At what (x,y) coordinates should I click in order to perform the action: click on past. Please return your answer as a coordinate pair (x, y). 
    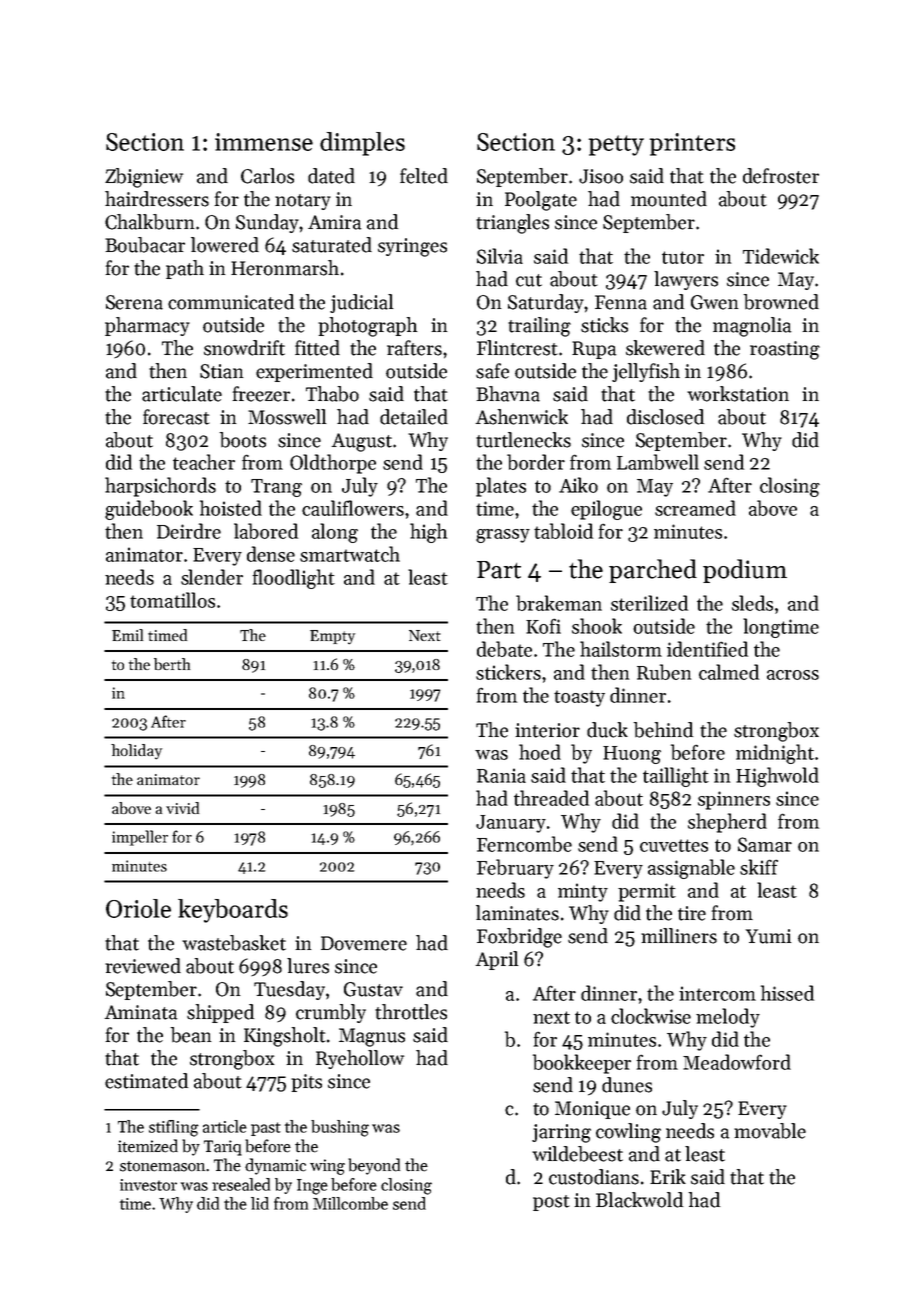
    Looking at the image, I should click on (266, 1129).
